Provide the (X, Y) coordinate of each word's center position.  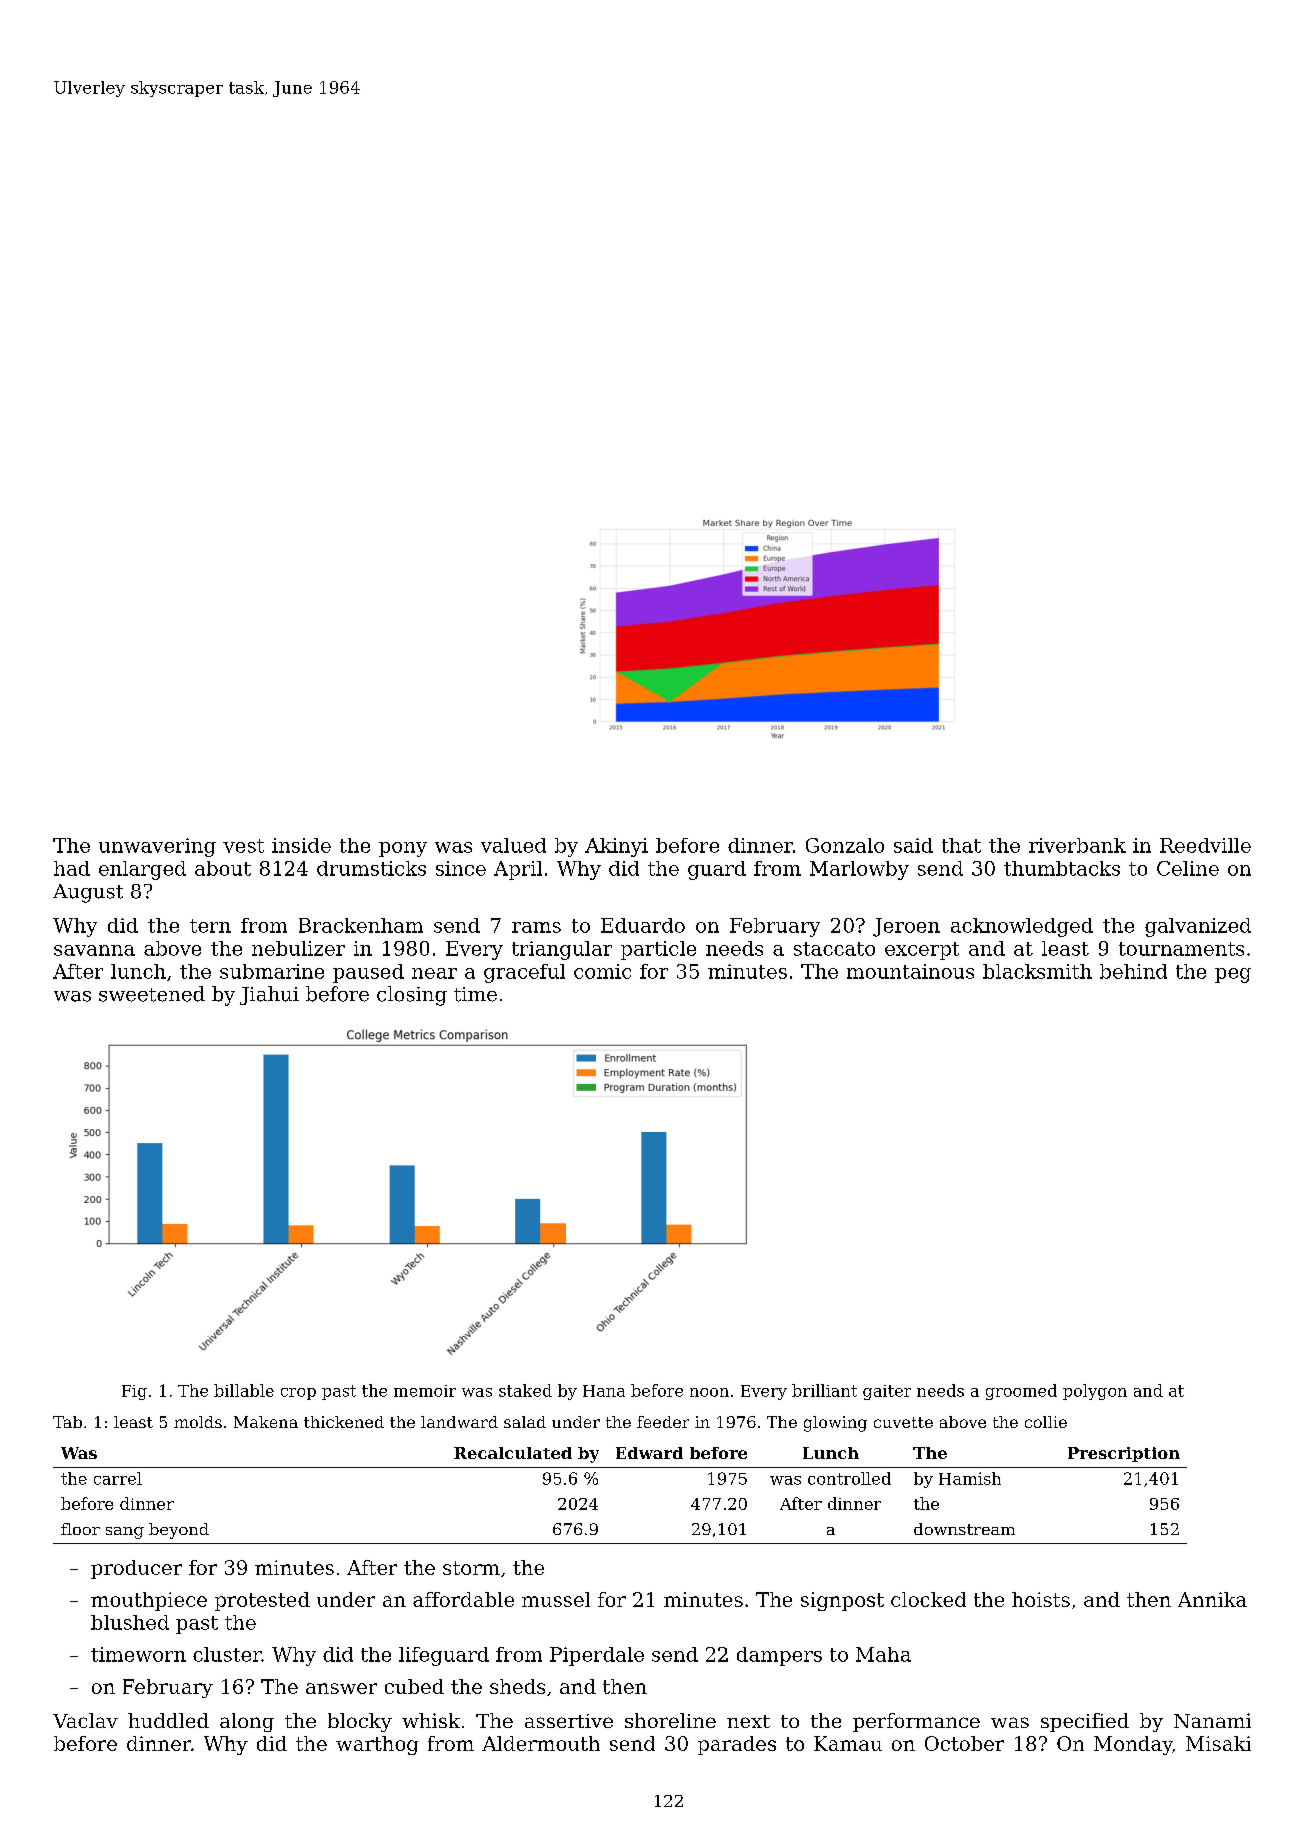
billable (244, 1390)
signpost (842, 1601)
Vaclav (85, 1720)
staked (525, 1390)
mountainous (910, 971)
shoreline (670, 1720)
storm (471, 1568)
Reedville (1205, 845)
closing (412, 996)
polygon (1095, 1392)
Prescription (1124, 1454)
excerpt (922, 951)
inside (301, 845)
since (461, 868)
